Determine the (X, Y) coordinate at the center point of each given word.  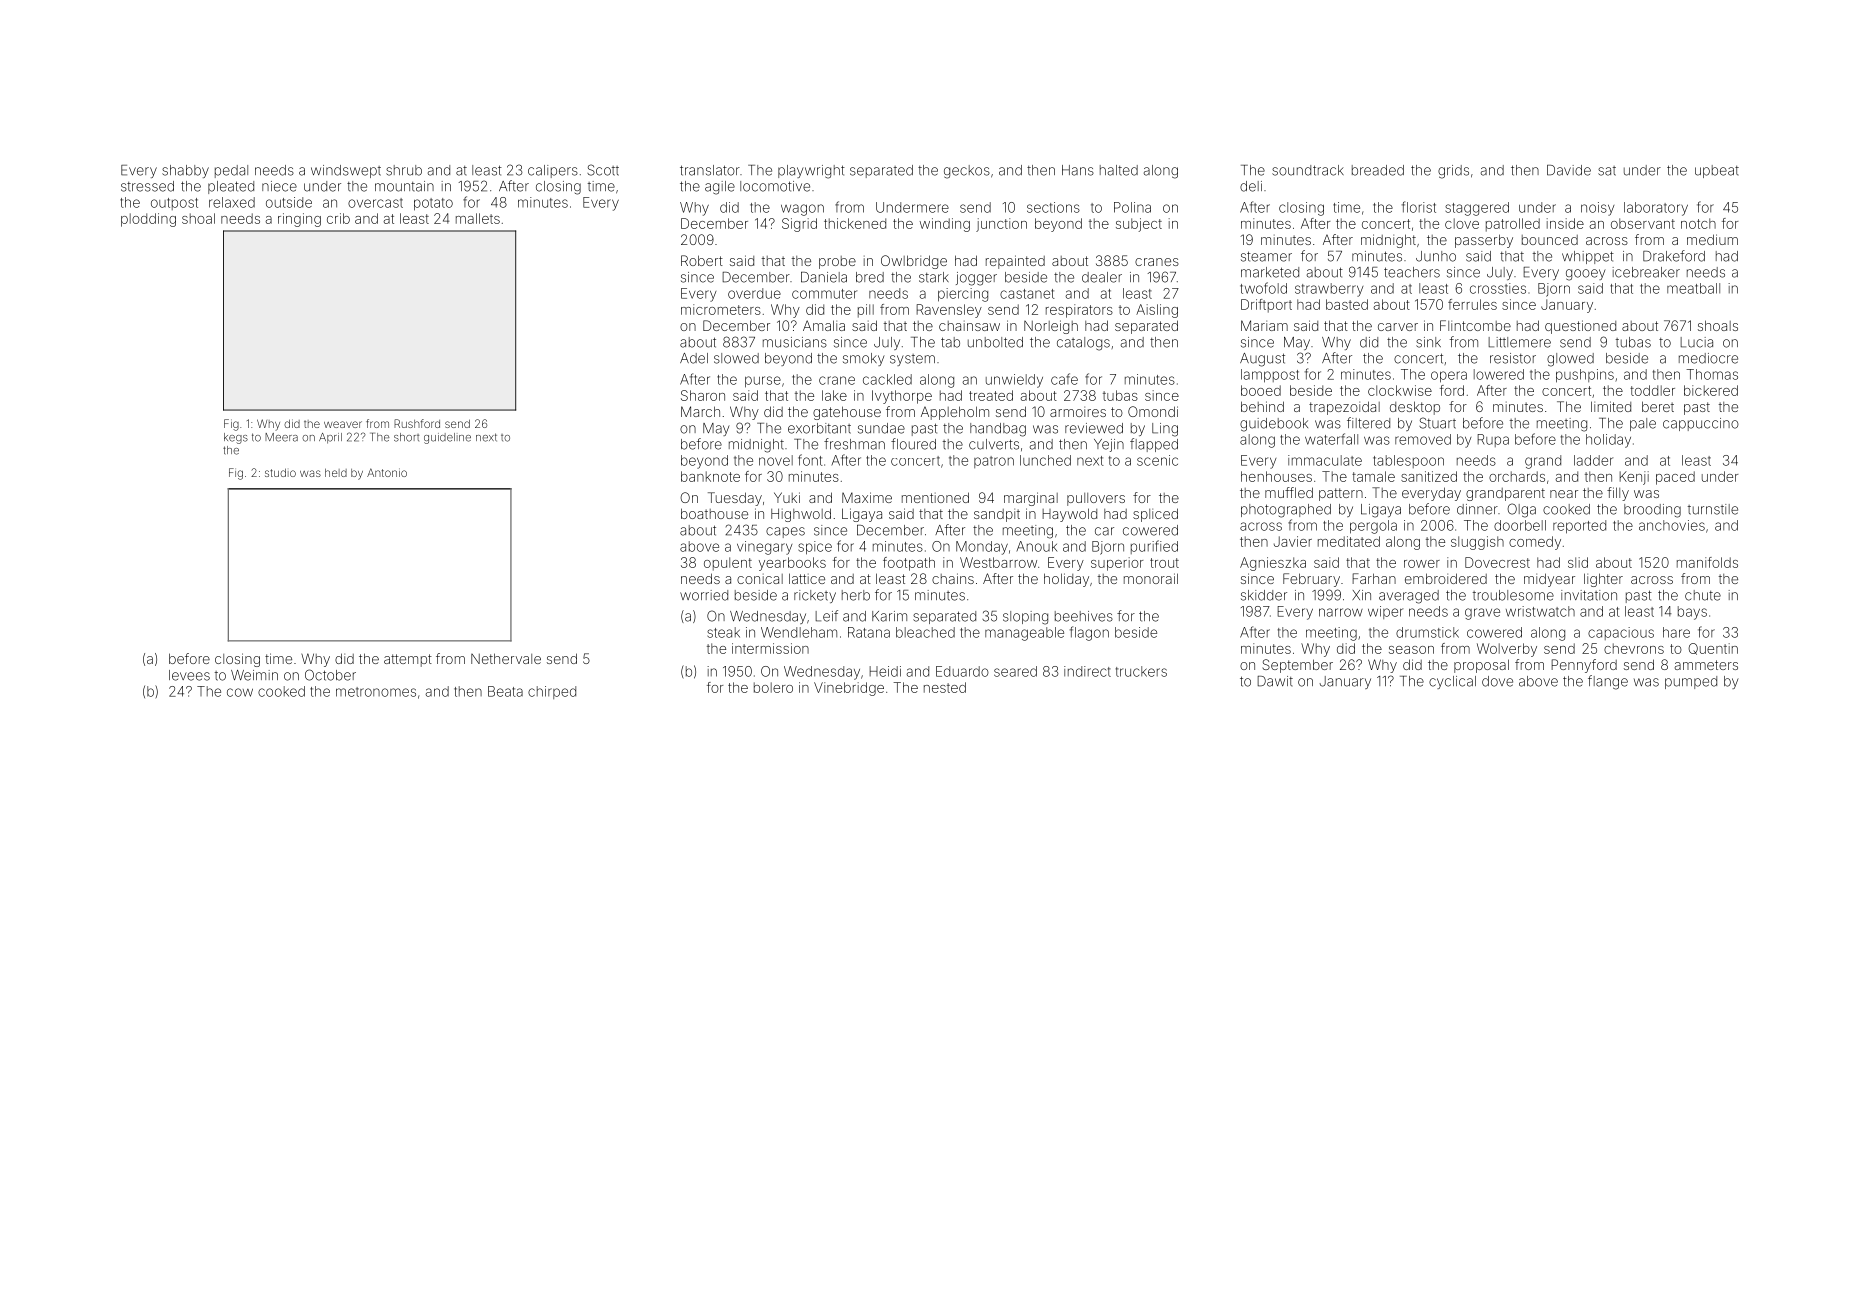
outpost (174, 204)
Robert (702, 260)
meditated (1349, 541)
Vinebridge (849, 689)
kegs (236, 438)
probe (837, 262)
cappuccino (1701, 424)
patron (994, 462)
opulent (728, 564)
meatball (1693, 288)
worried (704, 595)
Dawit (1275, 681)
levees (189, 675)
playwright (811, 172)
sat (1607, 171)
